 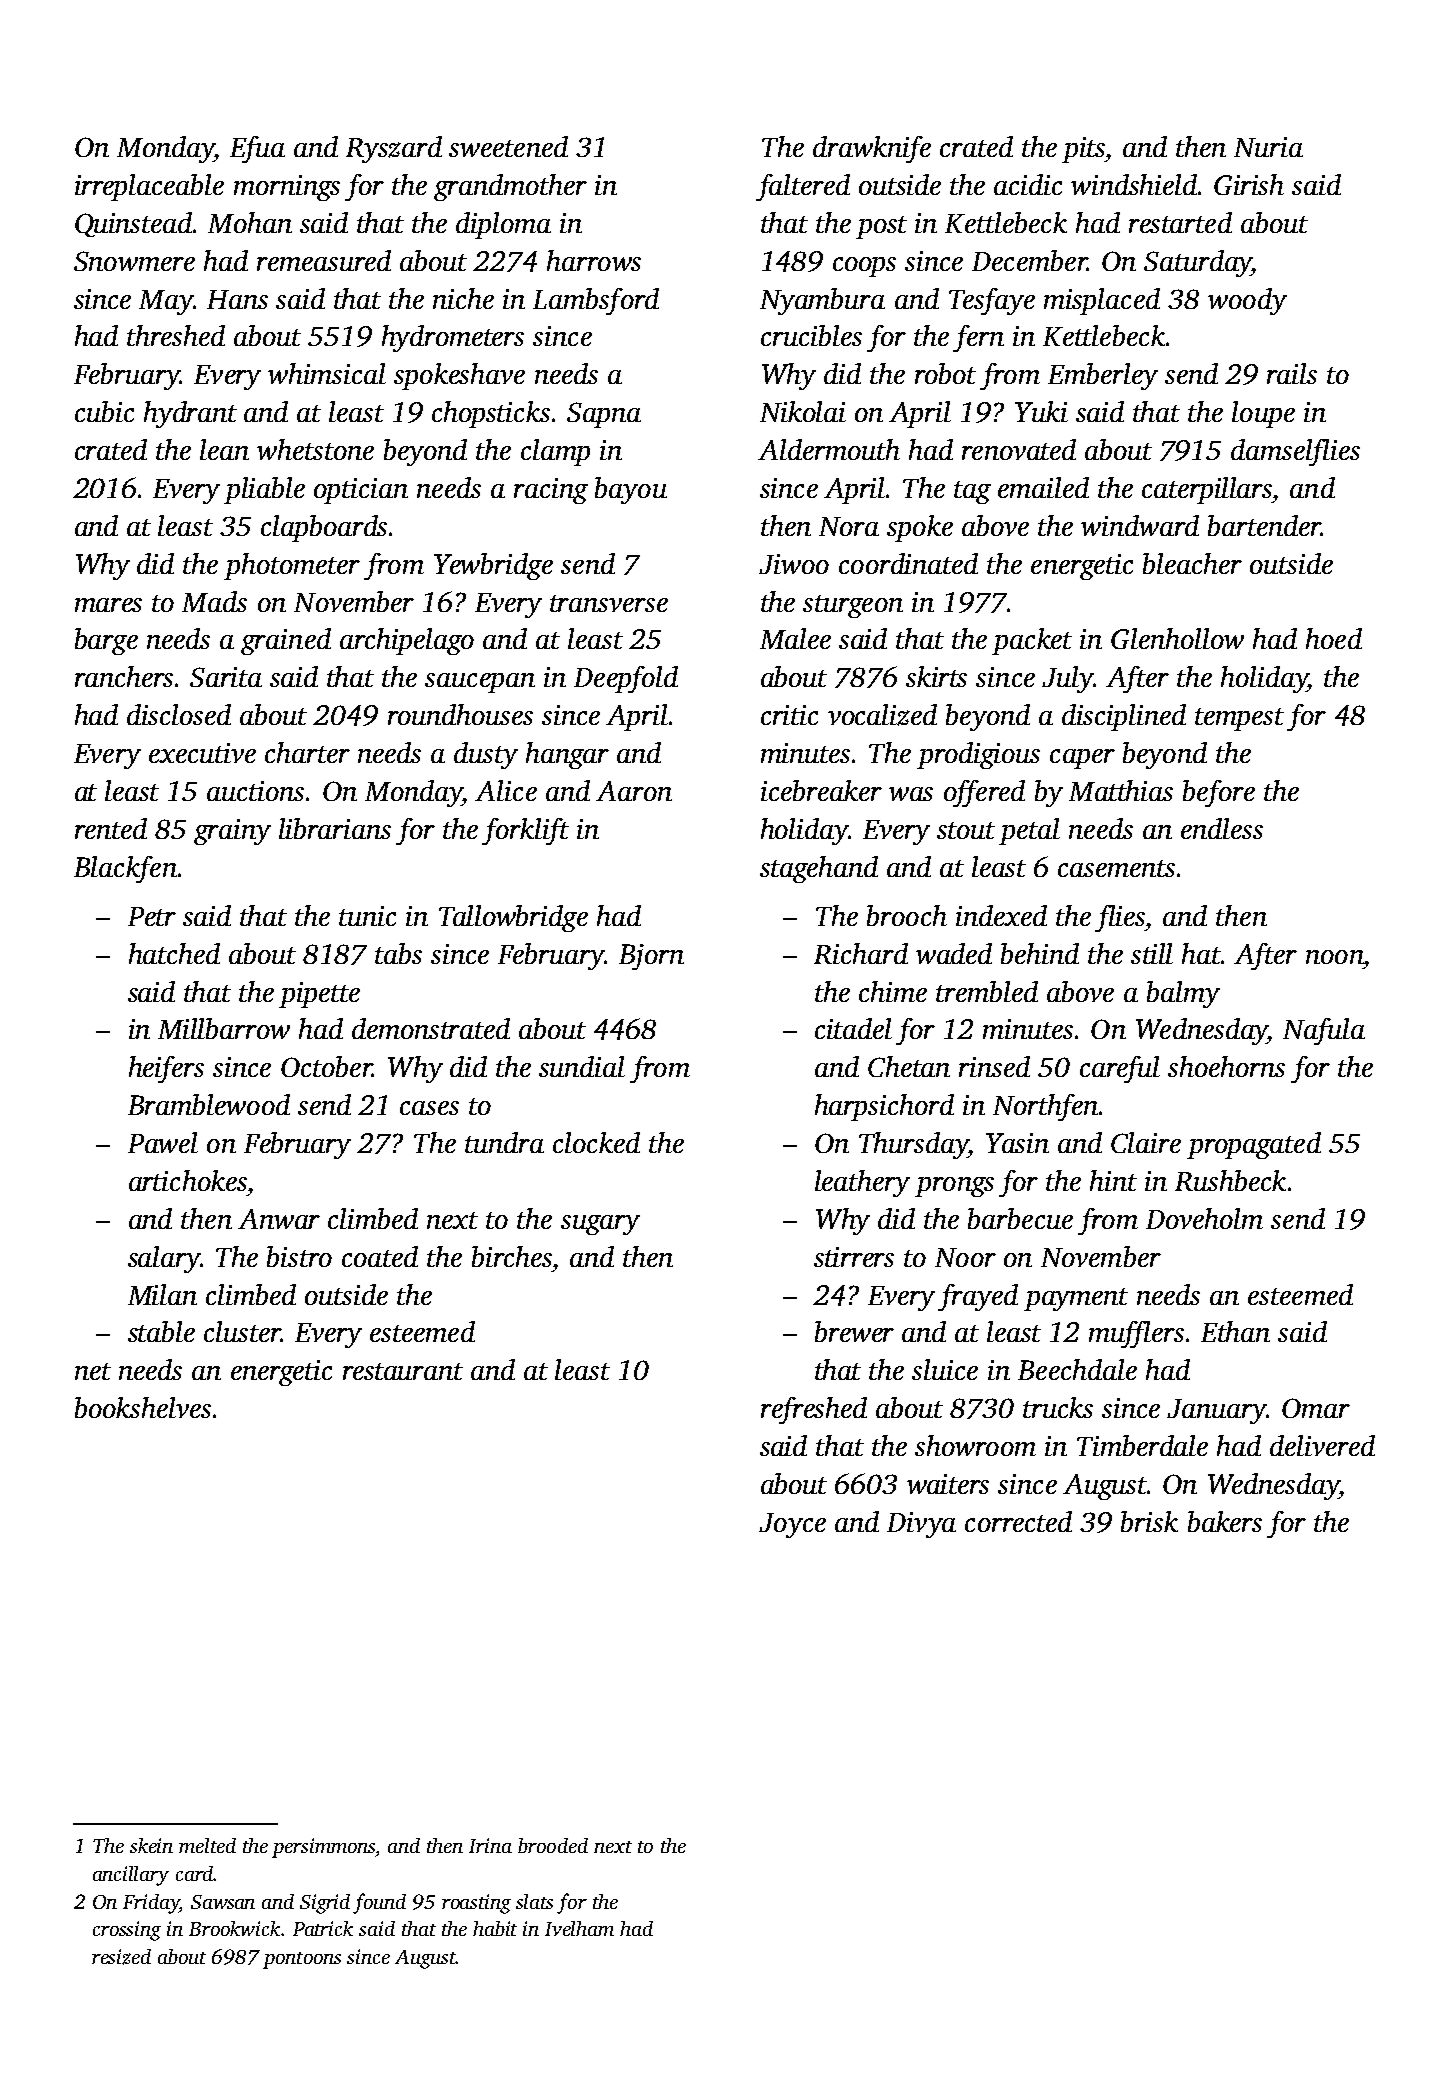 I want to click on drawknife, so click(x=872, y=149).
